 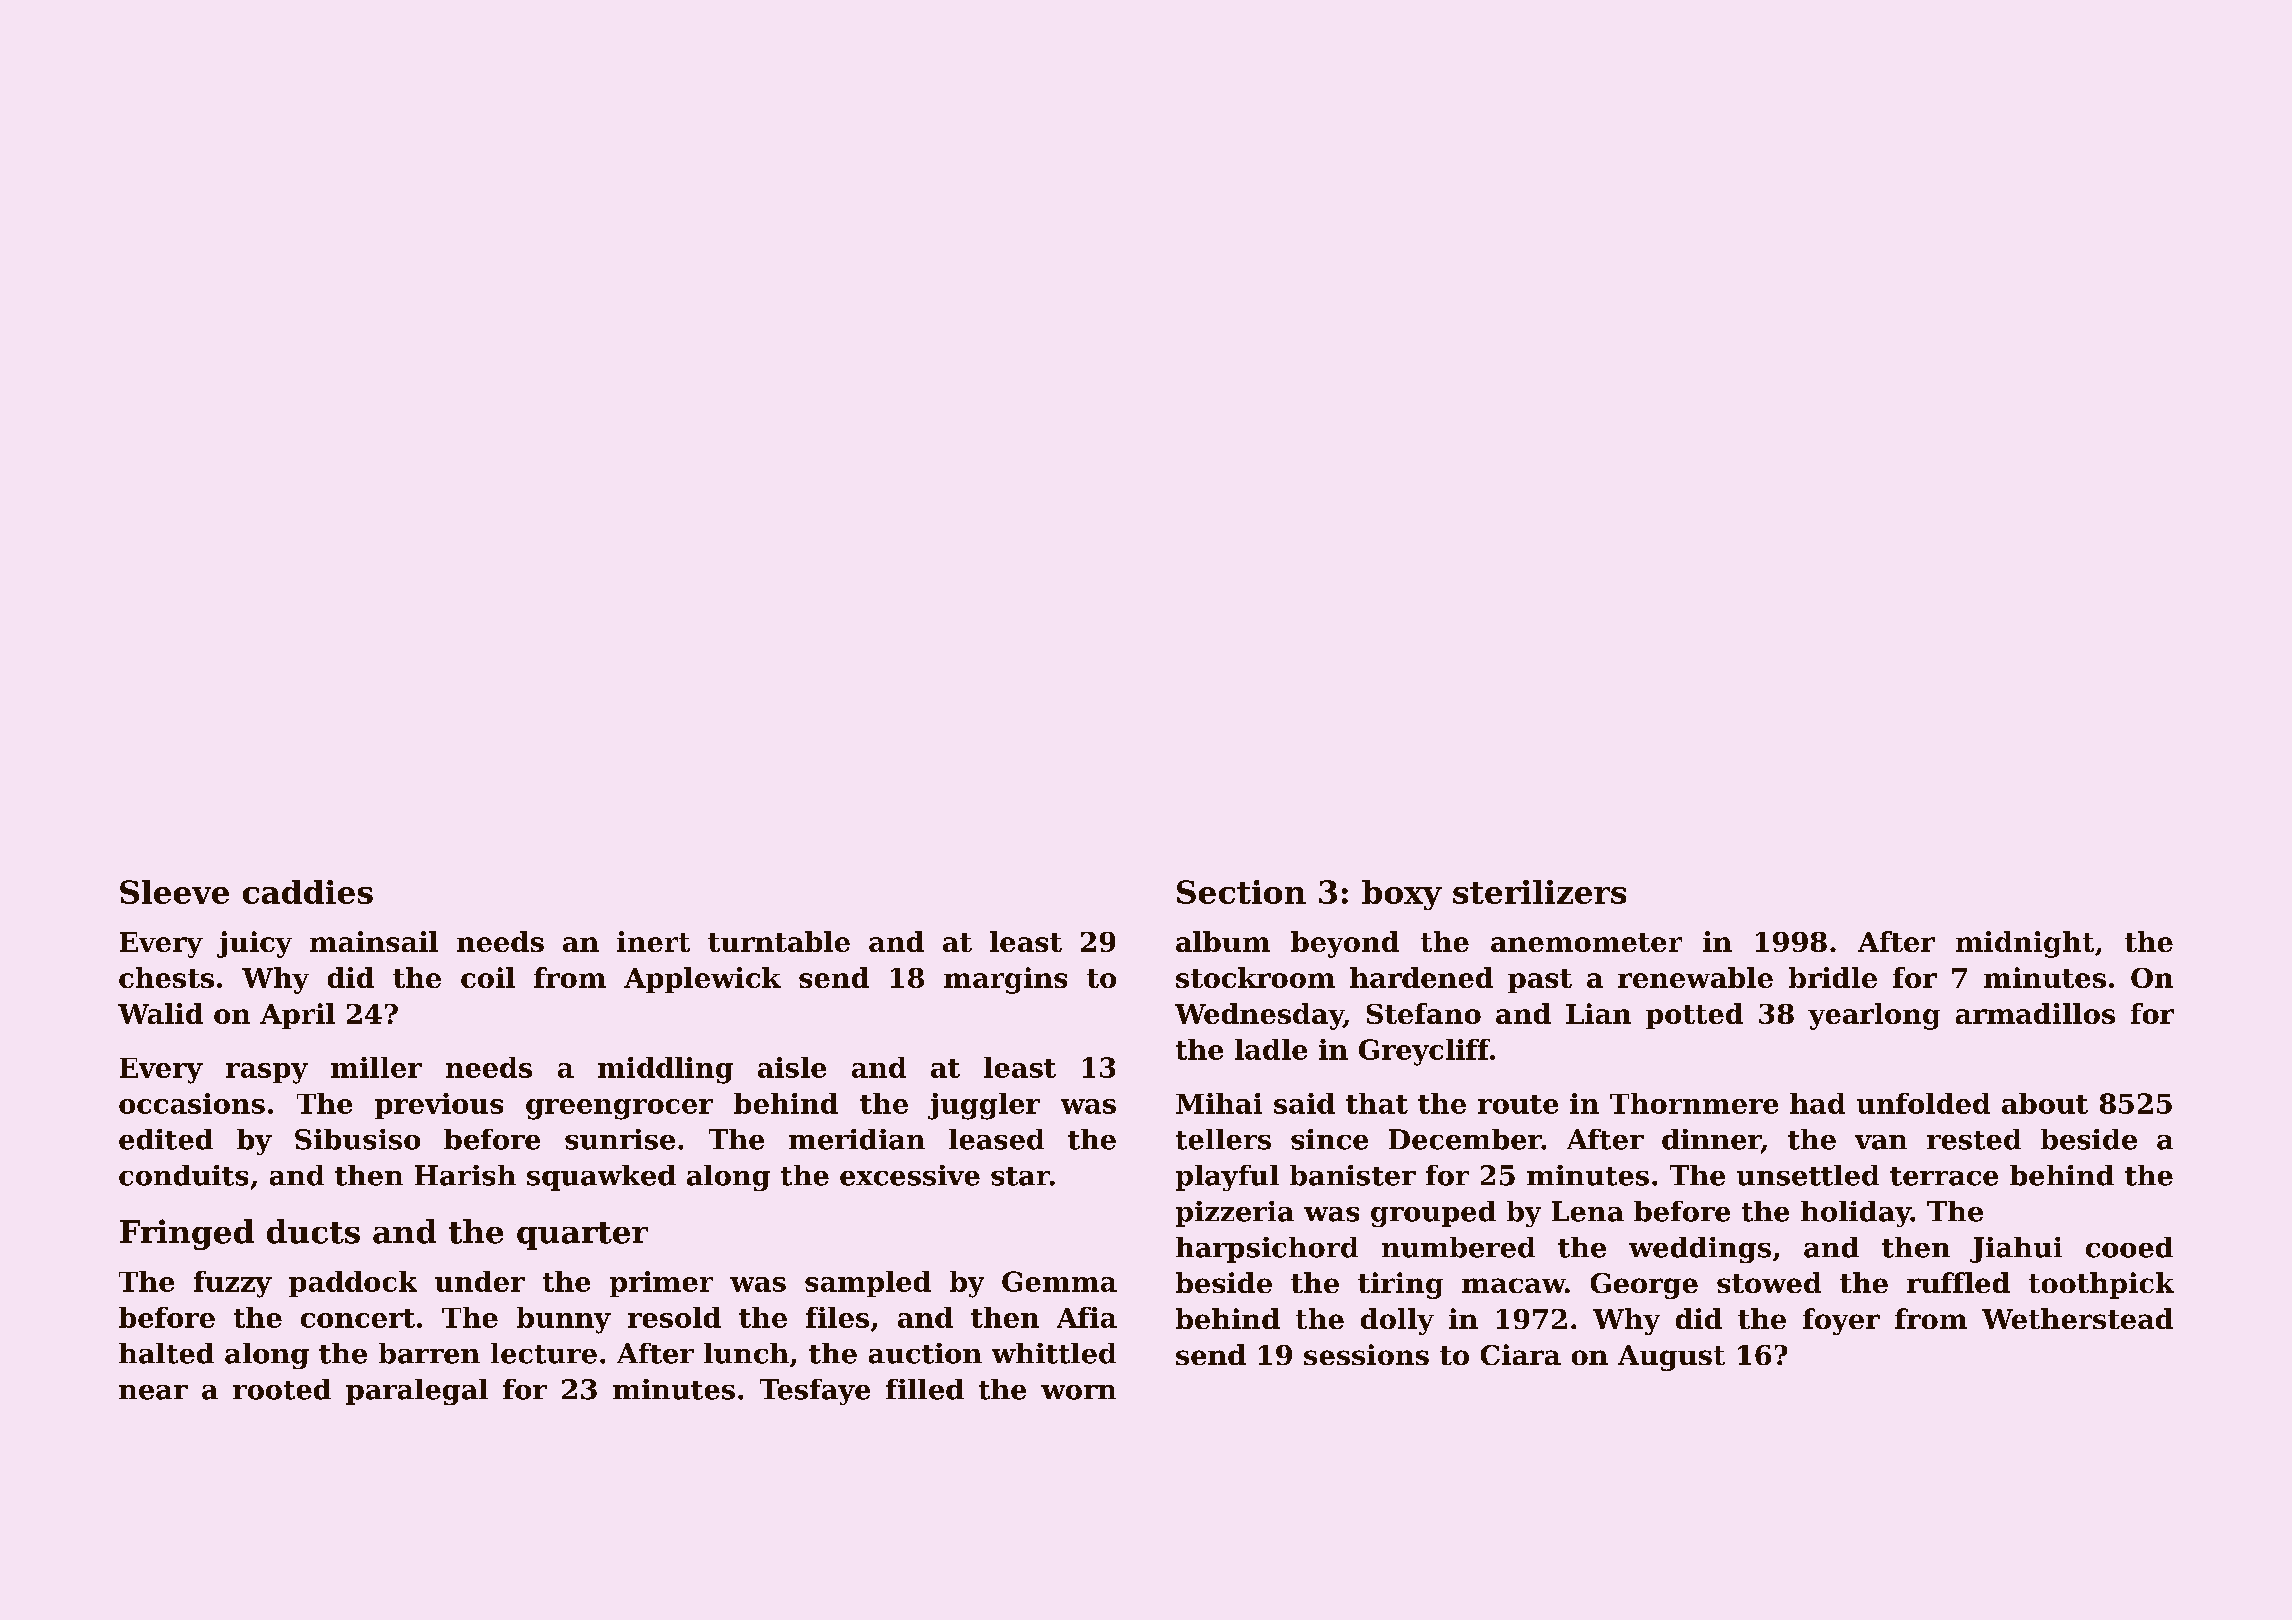 I want to click on holiday, so click(x=1856, y=1214).
